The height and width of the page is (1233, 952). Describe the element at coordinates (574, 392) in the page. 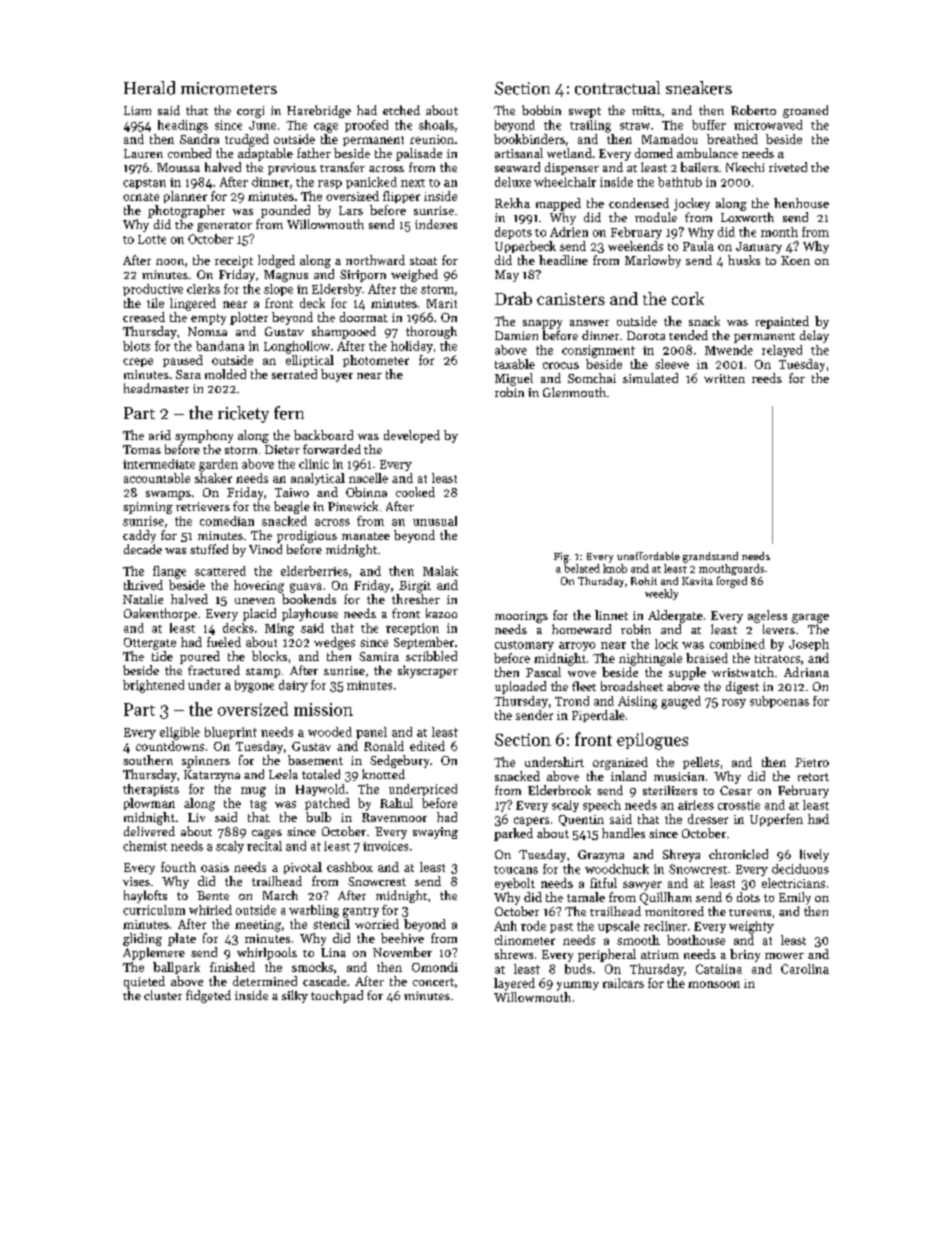

I see `Glenmouth` at that location.
